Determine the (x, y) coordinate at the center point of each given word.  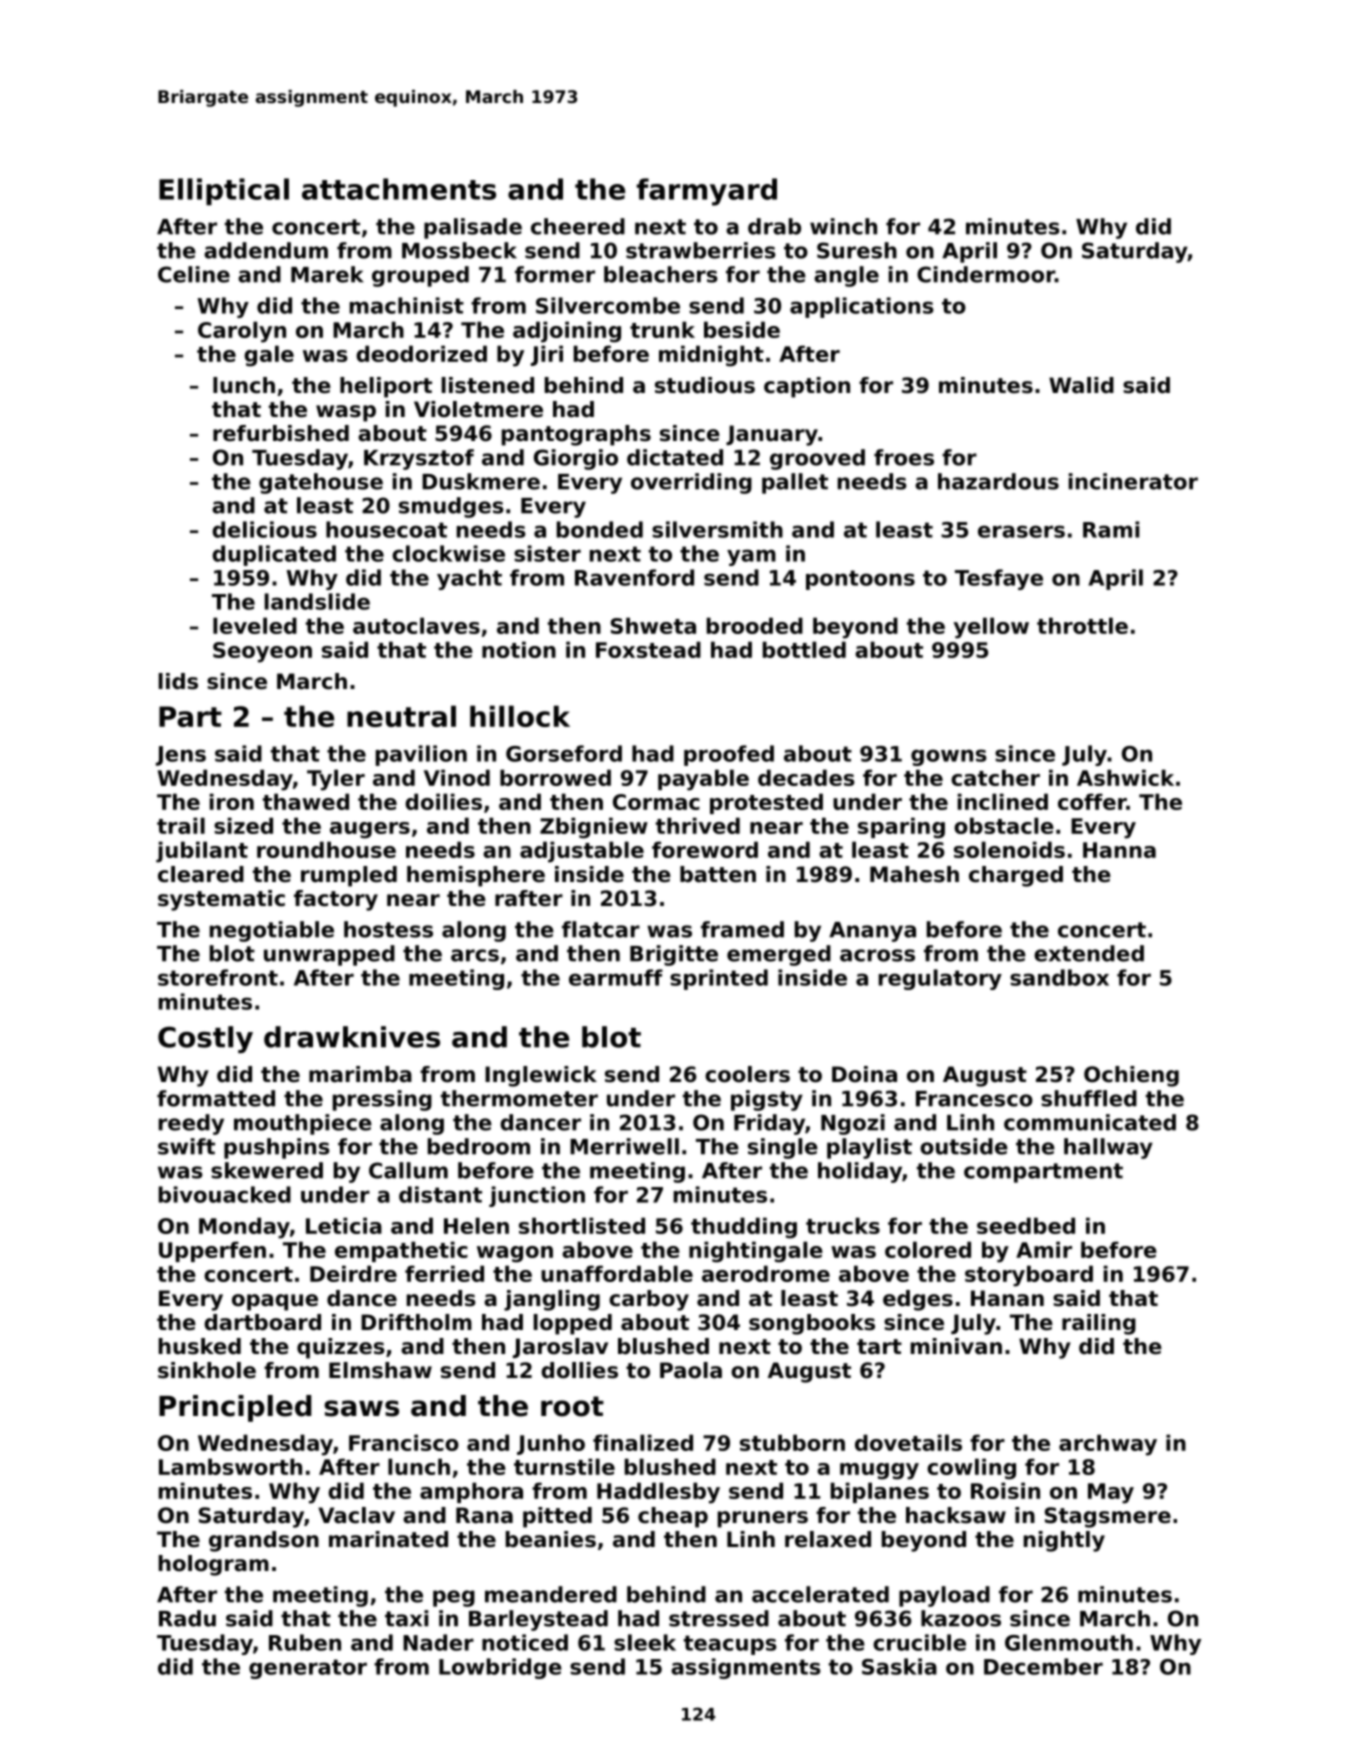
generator (308, 1669)
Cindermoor (986, 274)
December (1043, 1666)
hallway (1108, 1148)
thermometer (519, 1098)
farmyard (707, 192)
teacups (730, 1645)
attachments (399, 189)
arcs (475, 955)
